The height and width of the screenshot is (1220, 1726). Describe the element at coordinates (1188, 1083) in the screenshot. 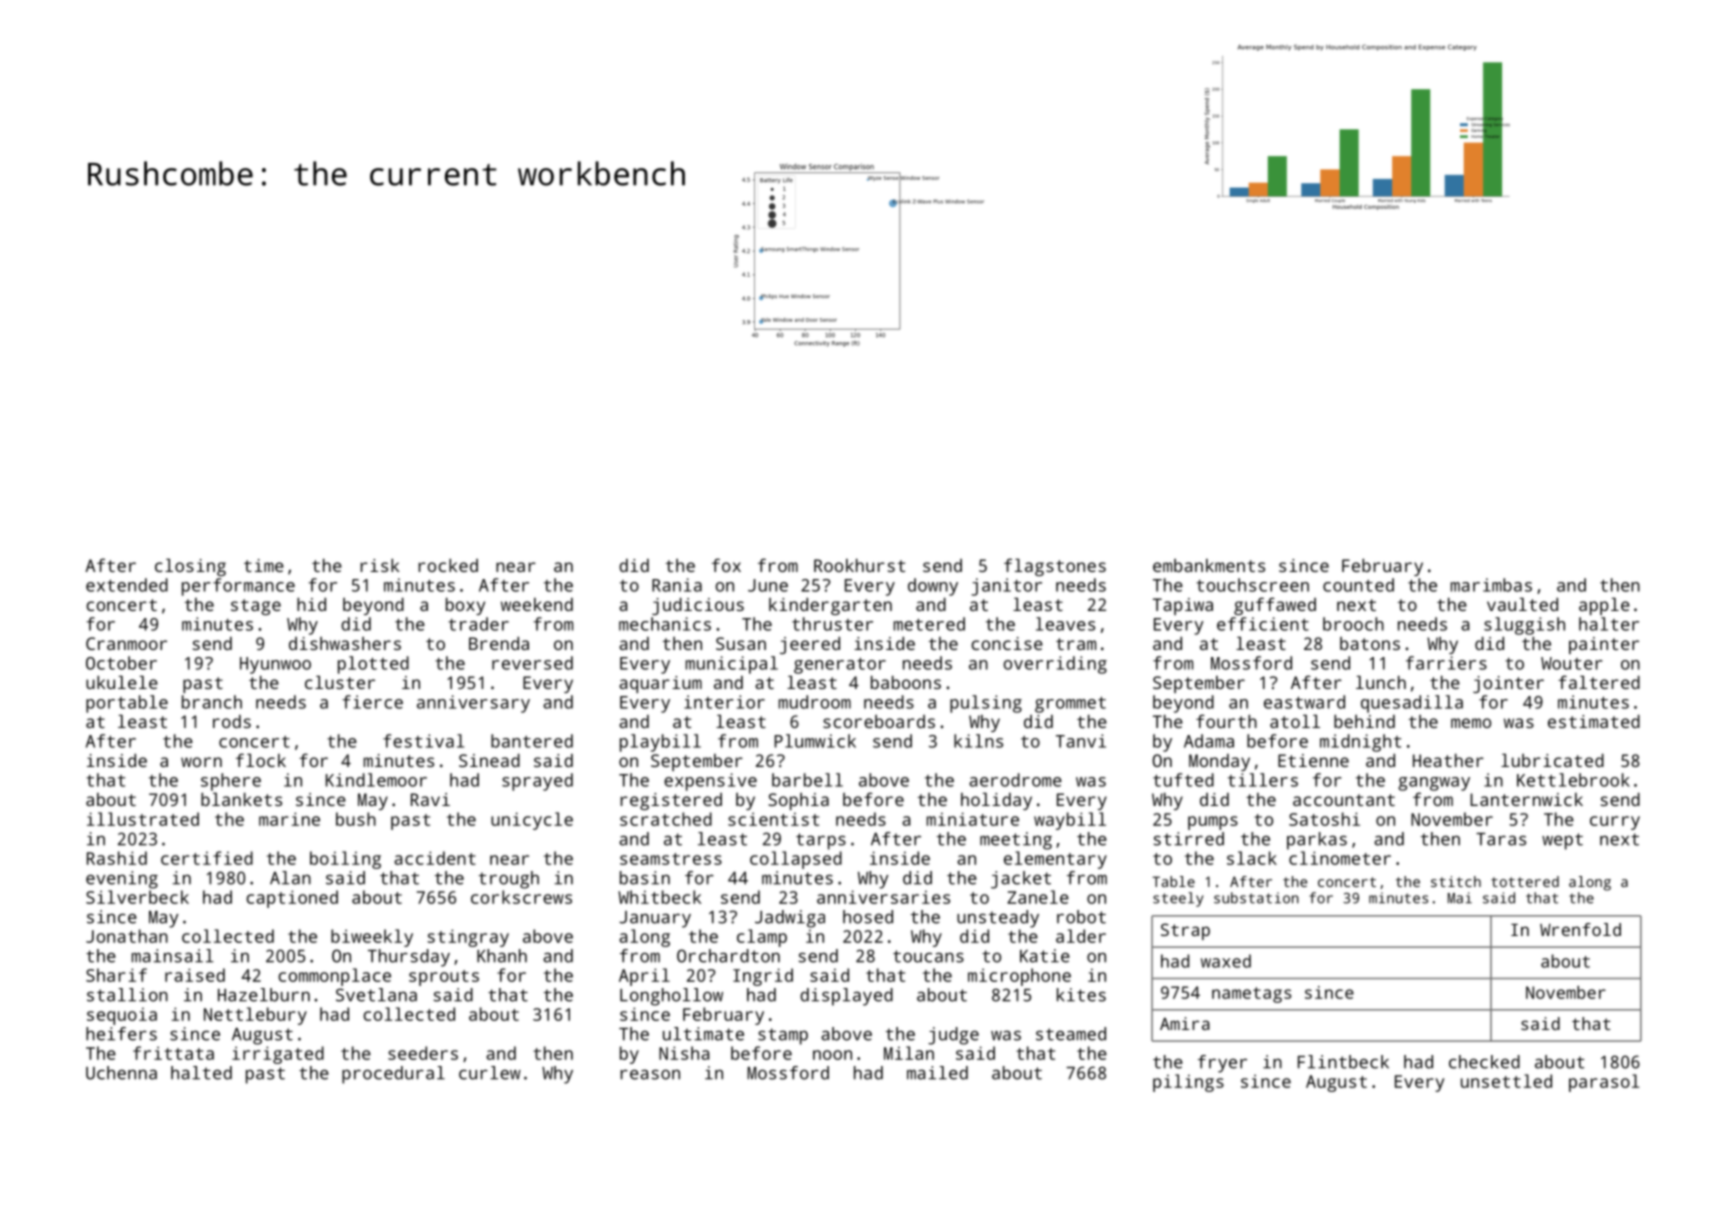

I see `pilings` at that location.
